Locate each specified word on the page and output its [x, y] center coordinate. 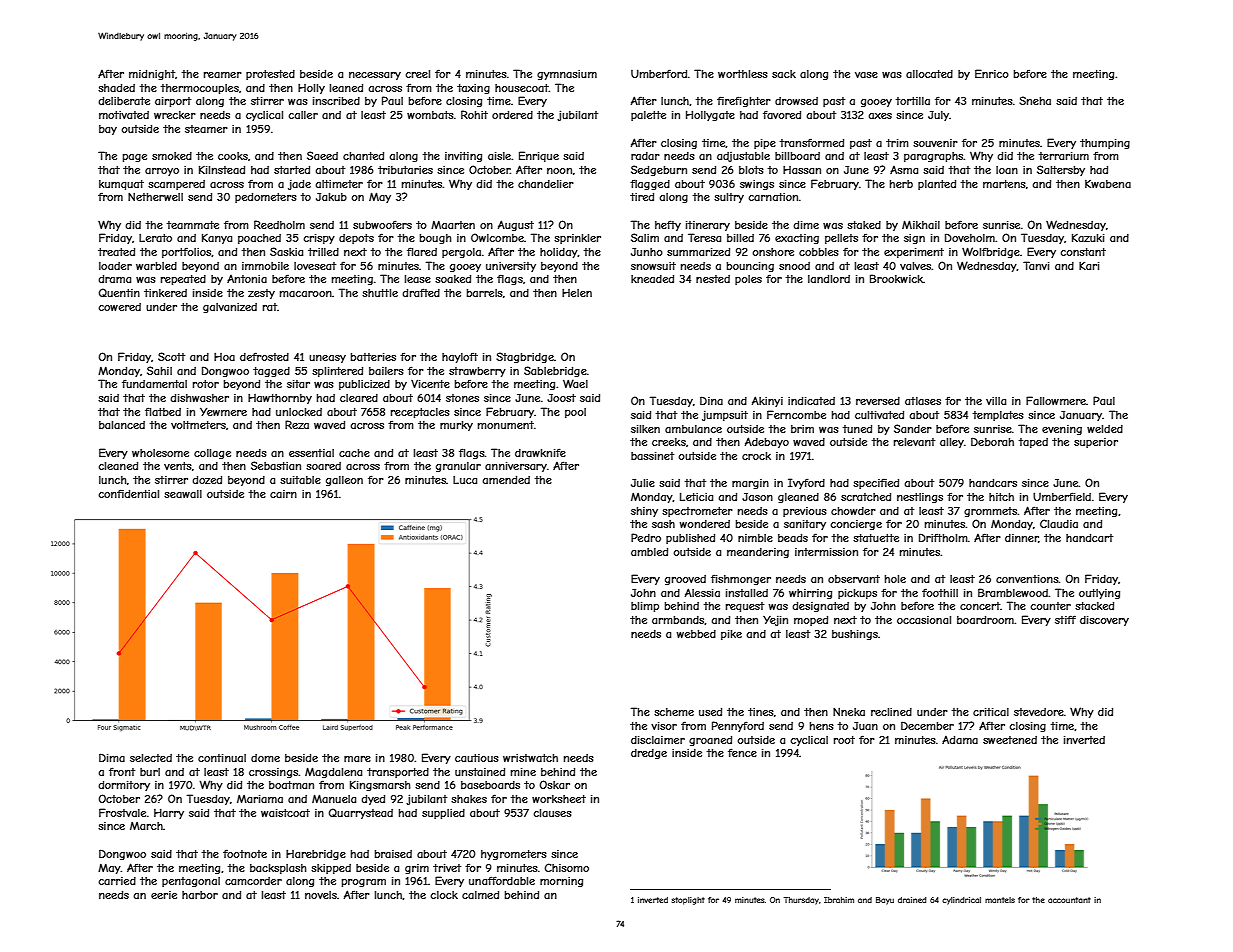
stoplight [688, 901]
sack [784, 74]
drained [912, 900]
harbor [200, 895]
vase [866, 75]
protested [270, 75]
